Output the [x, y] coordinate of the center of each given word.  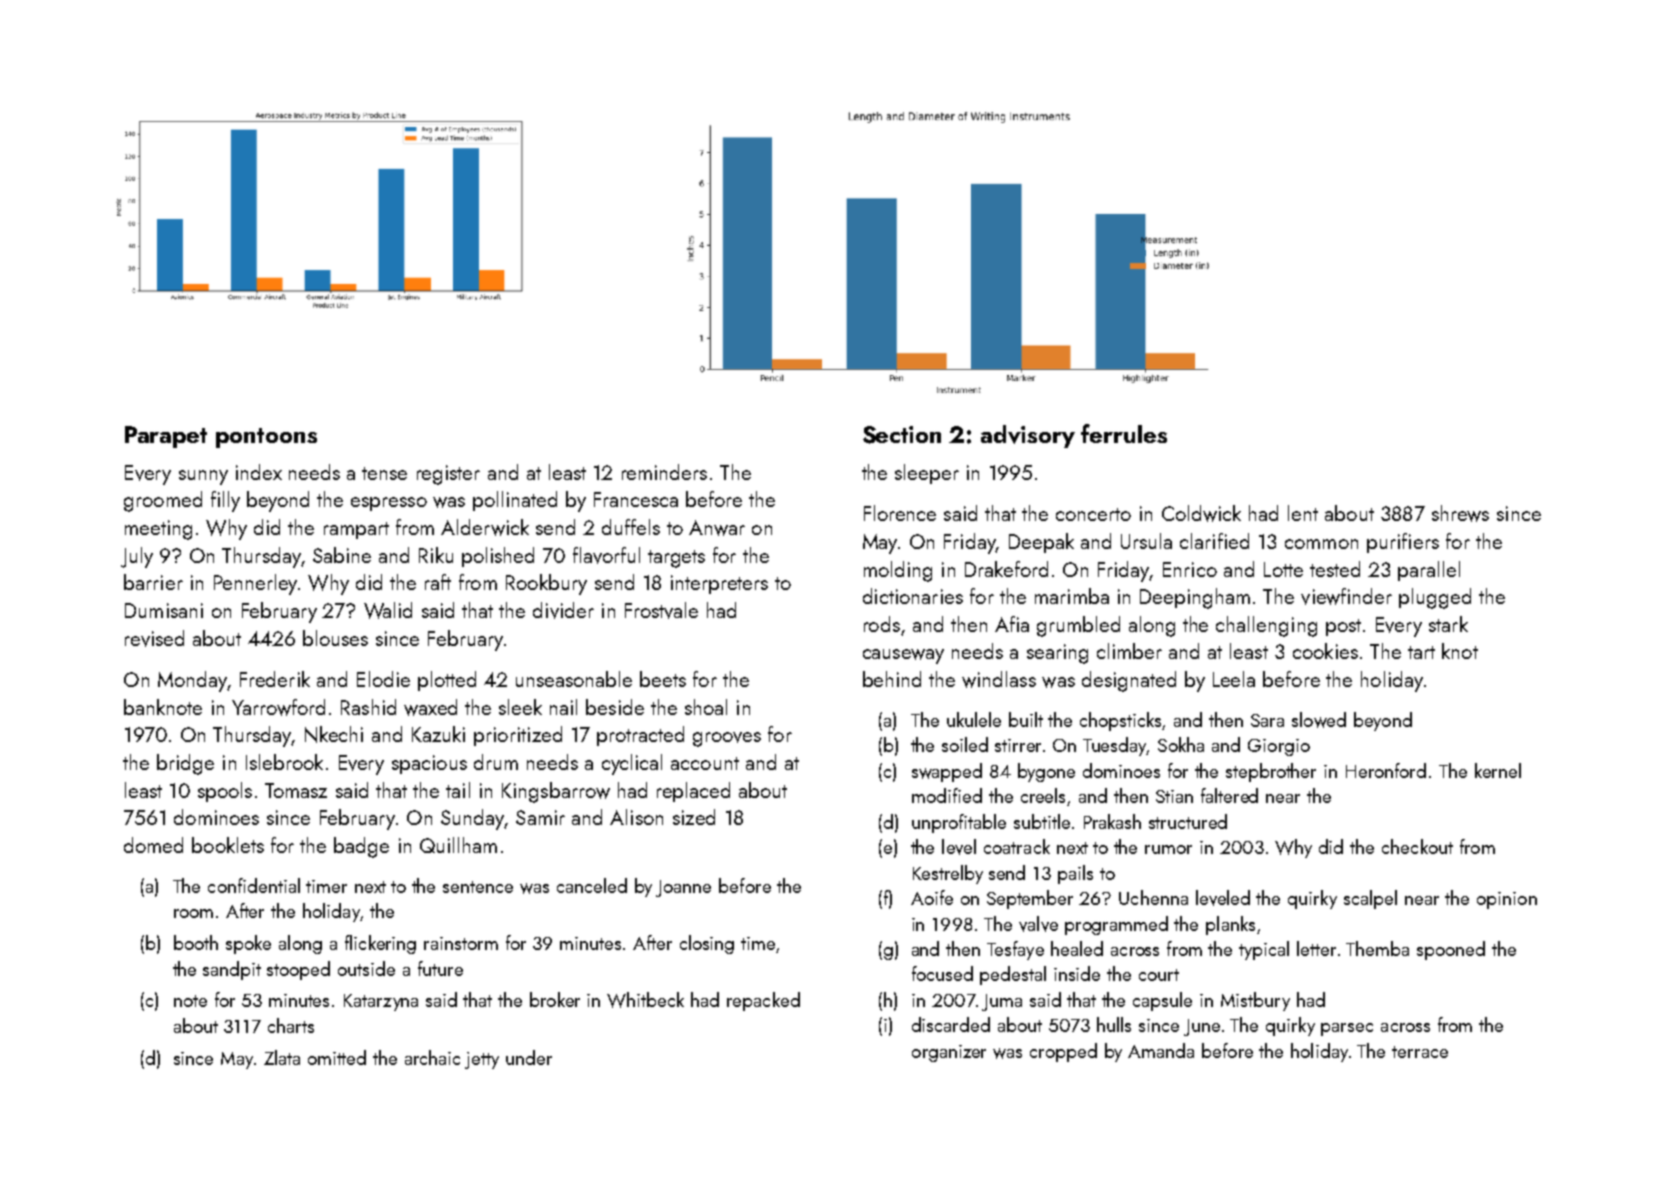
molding [898, 571]
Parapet [166, 437]
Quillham [458, 845]
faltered [1229, 795]
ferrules [1124, 433]
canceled [592, 885]
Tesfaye [1015, 950]
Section [902, 435]
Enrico [1190, 569]
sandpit [232, 970]
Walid [388, 610]
